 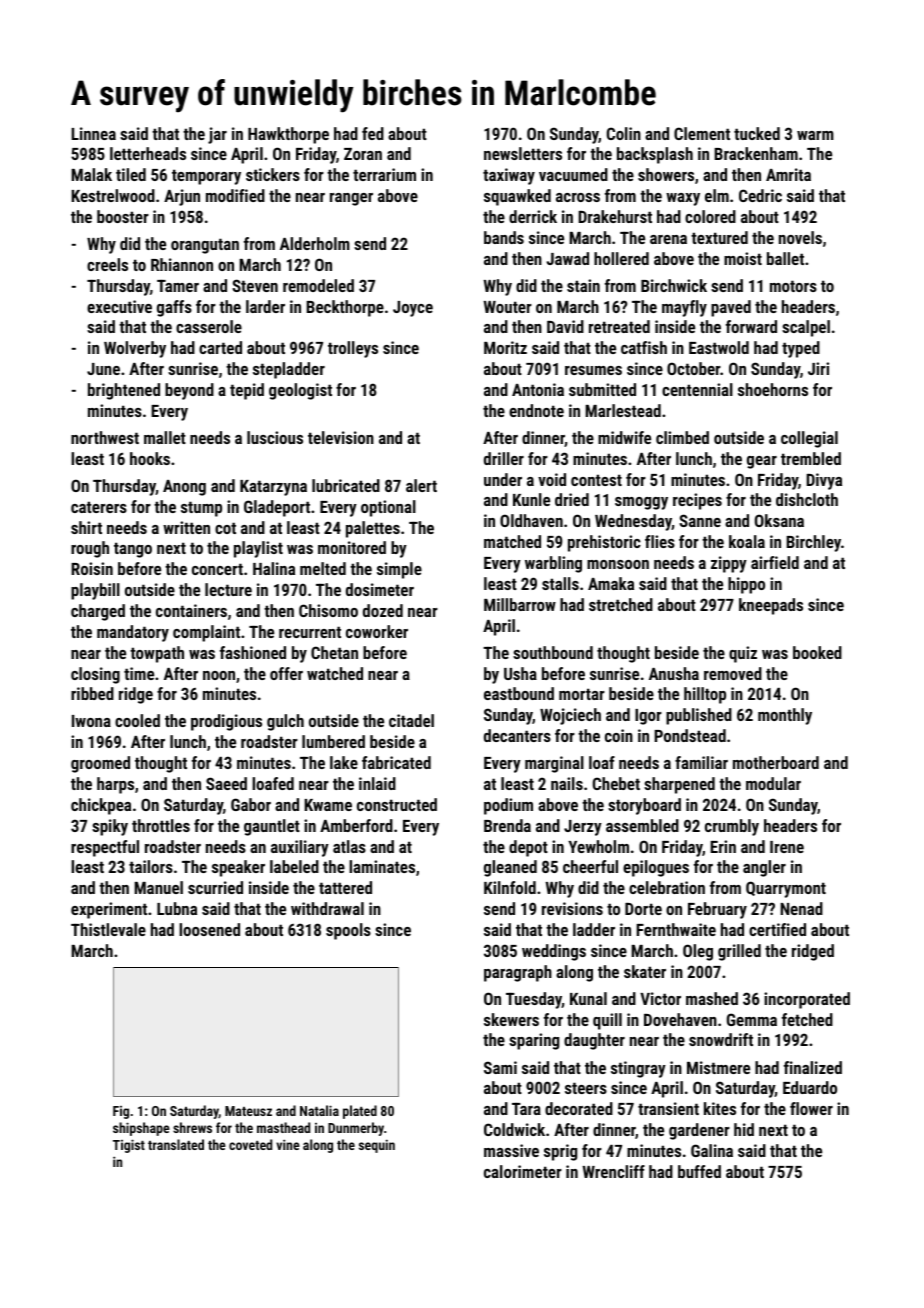 What do you see at coordinates (809, 439) in the page?
I see `collegial` at bounding box center [809, 439].
